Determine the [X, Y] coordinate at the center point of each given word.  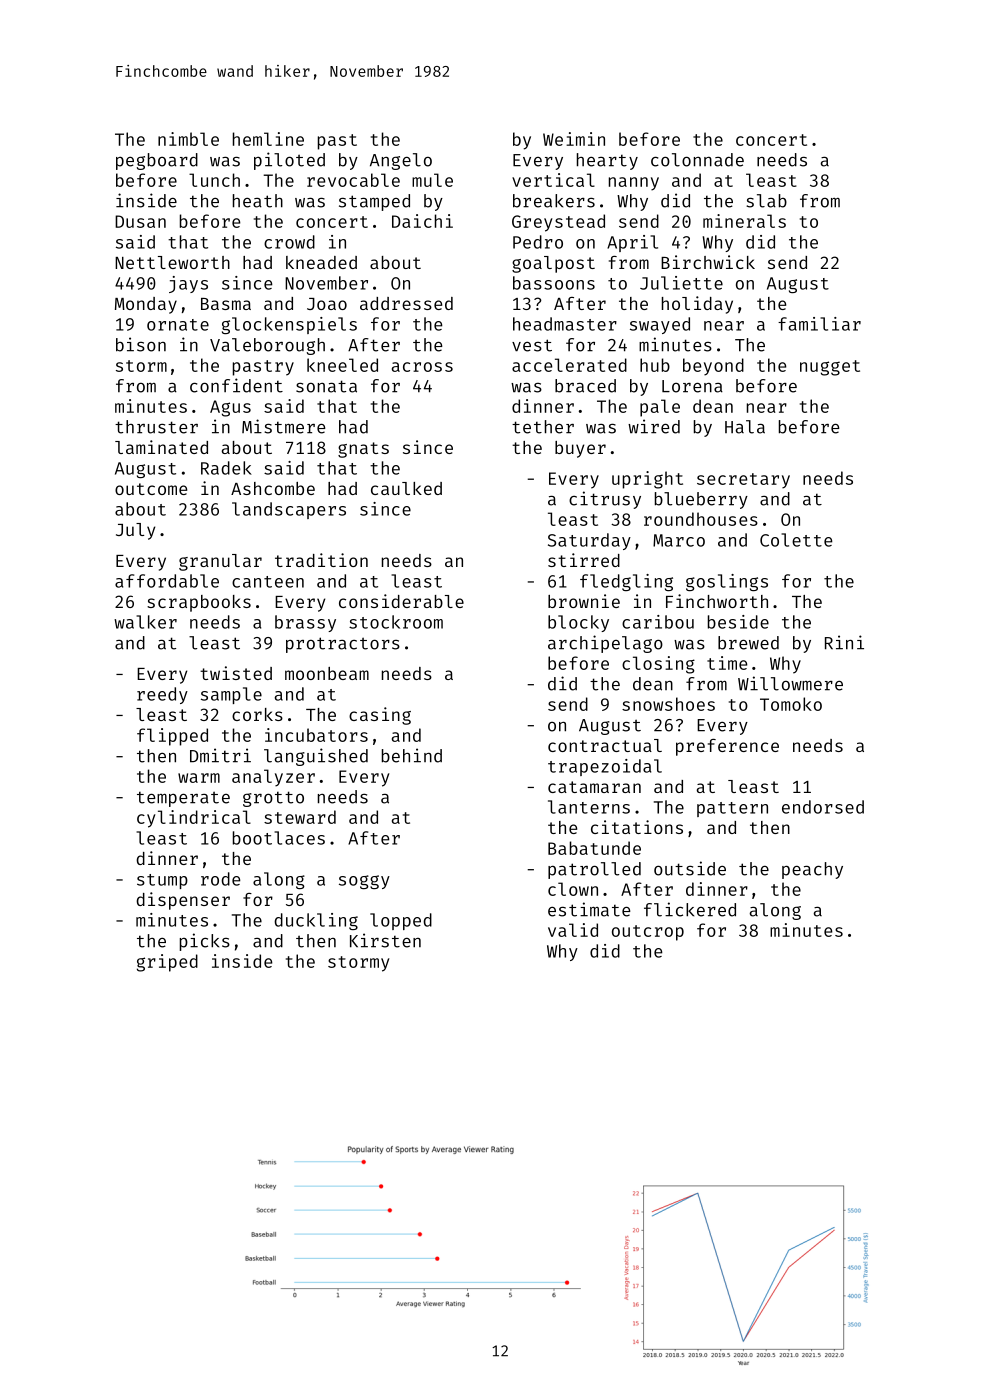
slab [766, 201]
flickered [690, 909]
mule [432, 180]
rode [221, 879]
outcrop [648, 933]
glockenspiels [289, 325]
